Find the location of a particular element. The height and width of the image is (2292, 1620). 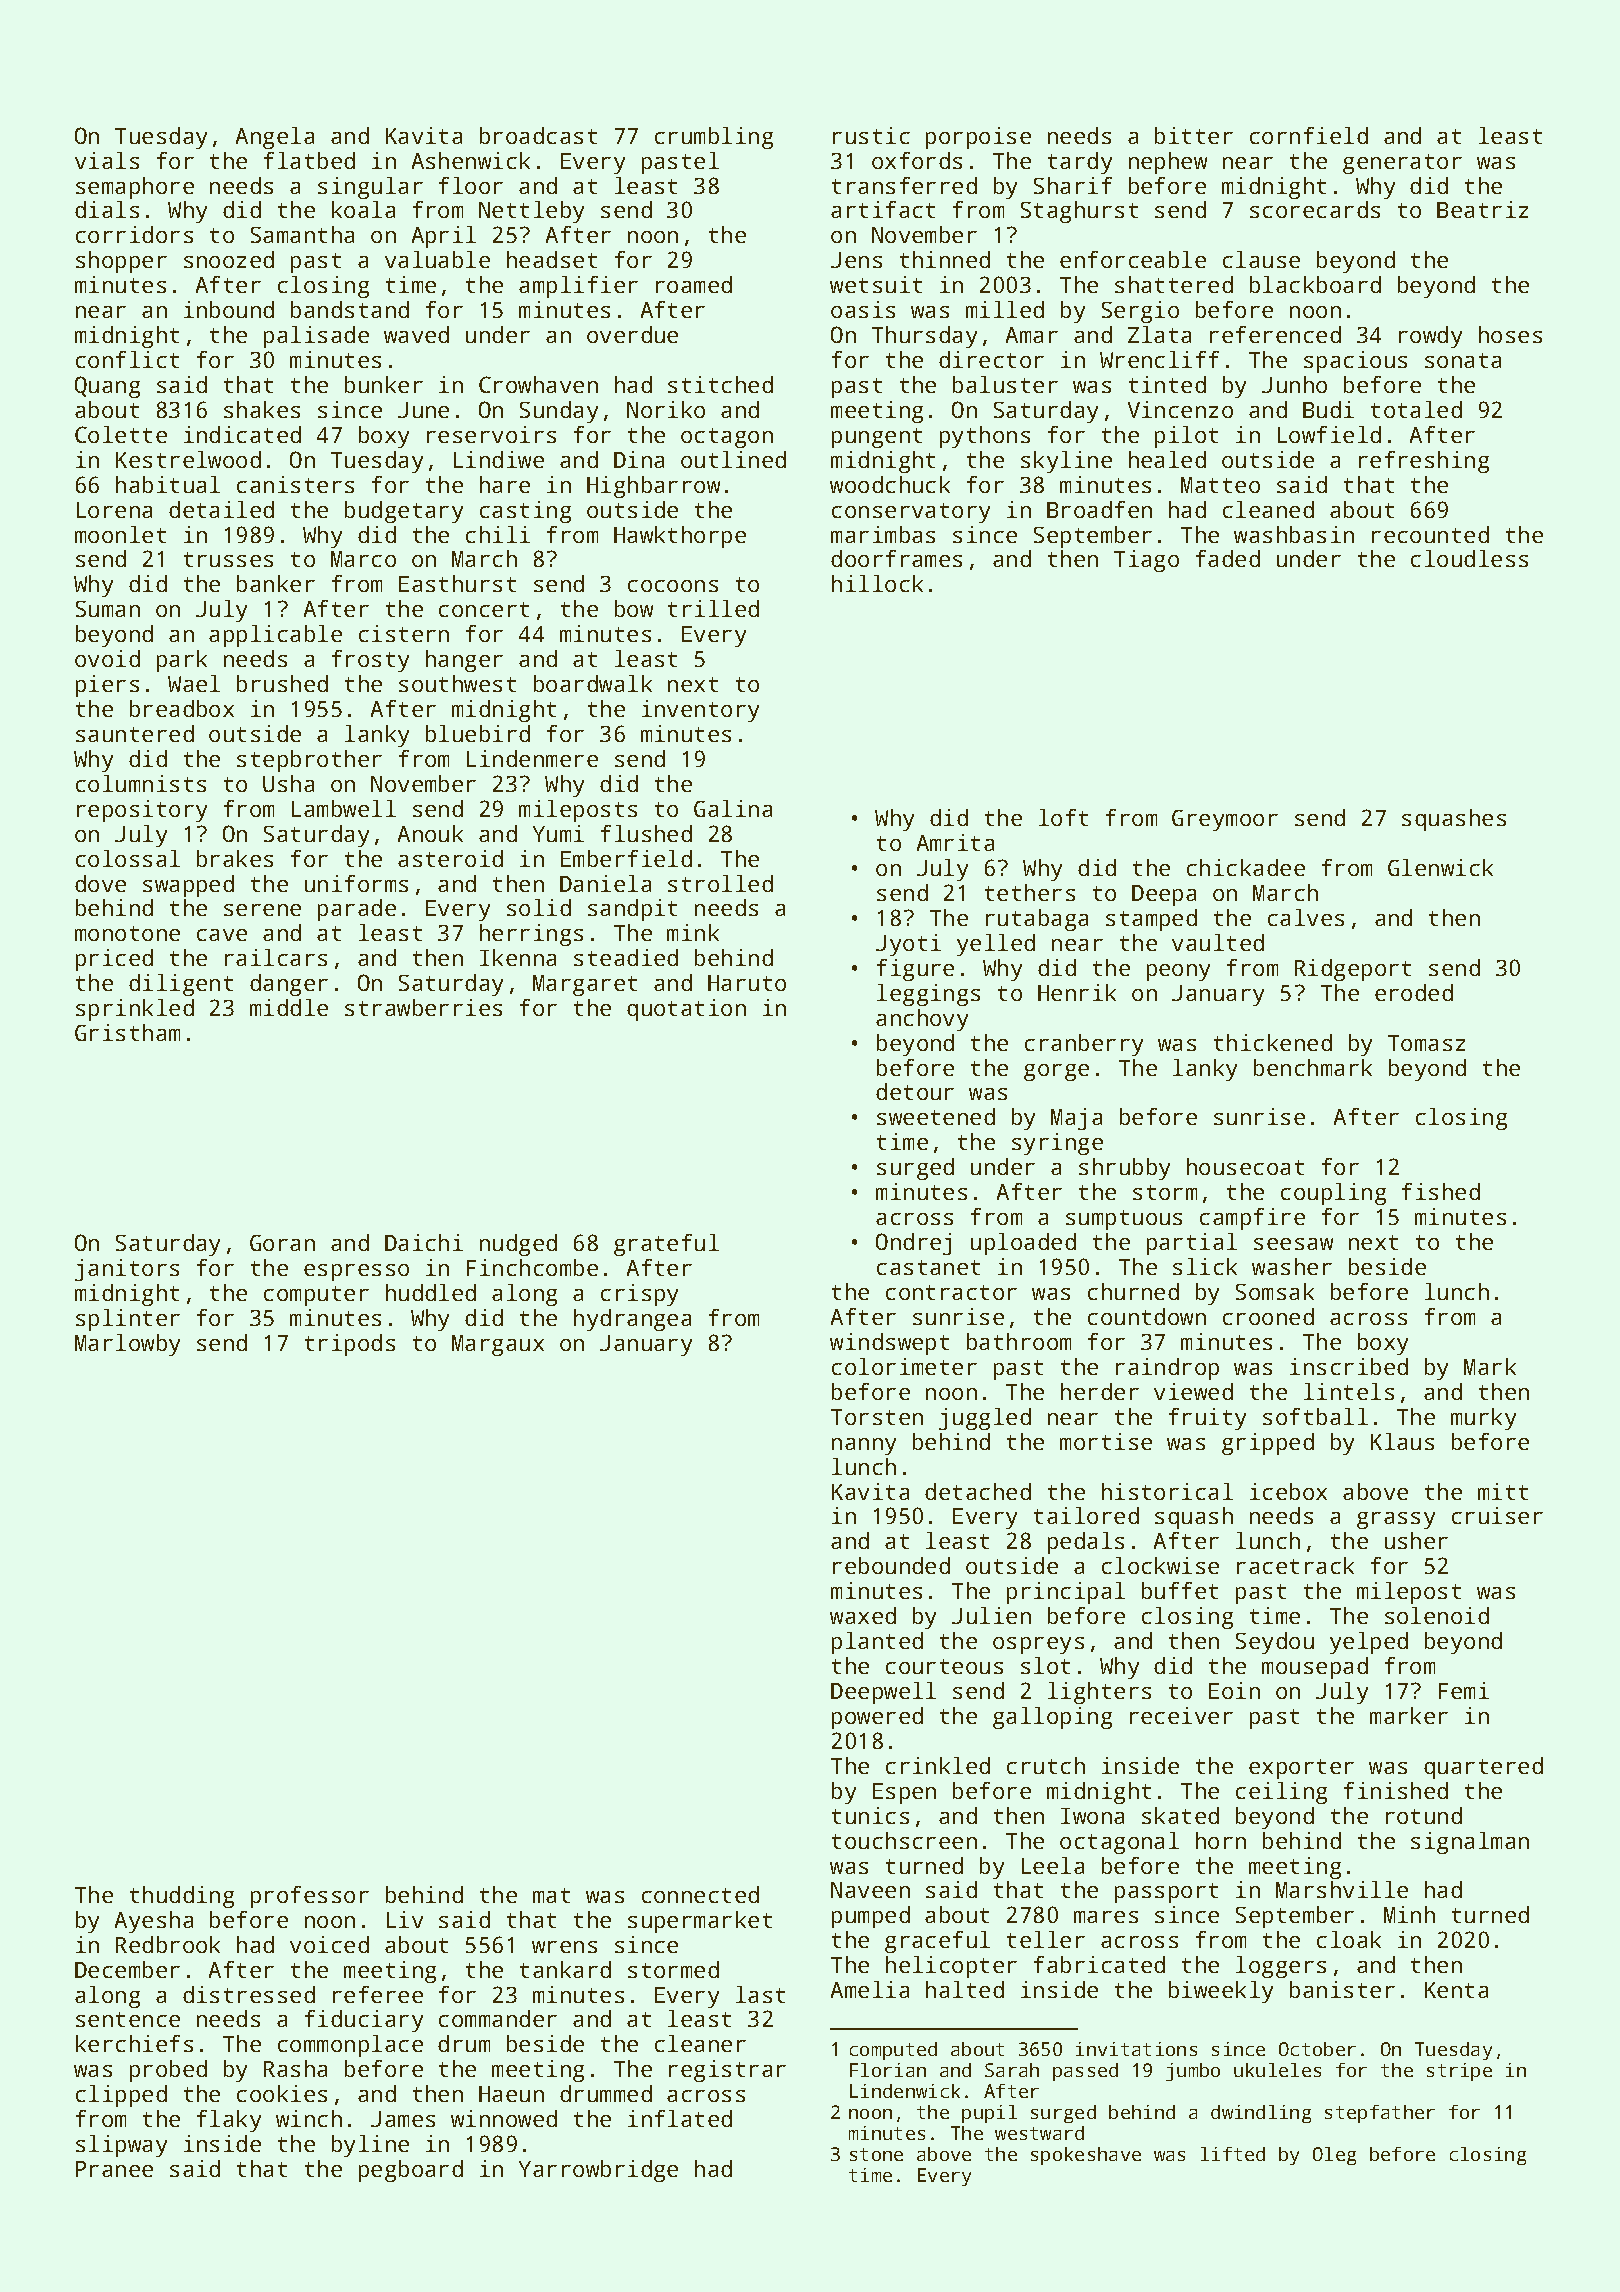

palisade is located at coordinates (316, 337).
